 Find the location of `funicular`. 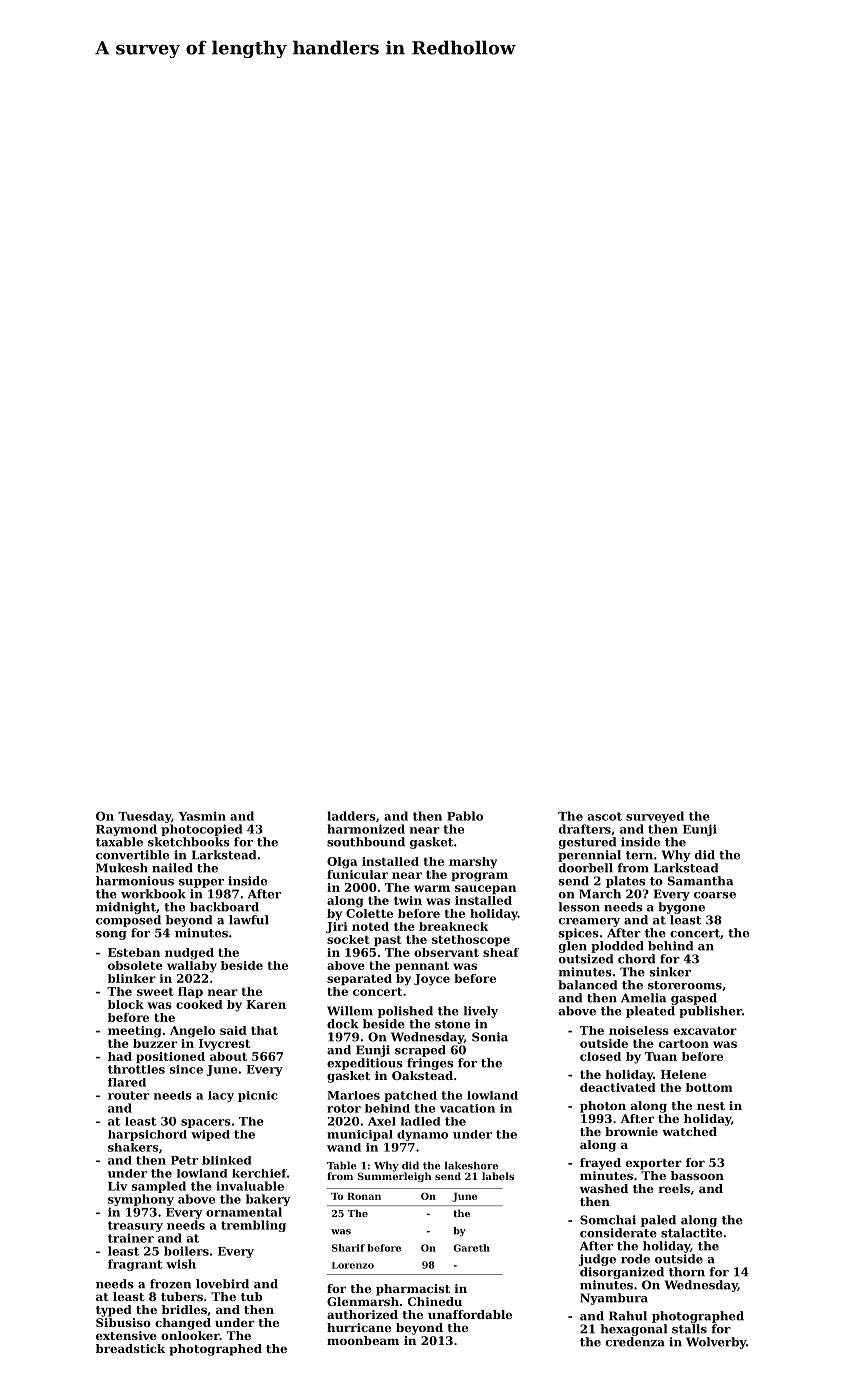

funicular is located at coordinates (357, 874).
